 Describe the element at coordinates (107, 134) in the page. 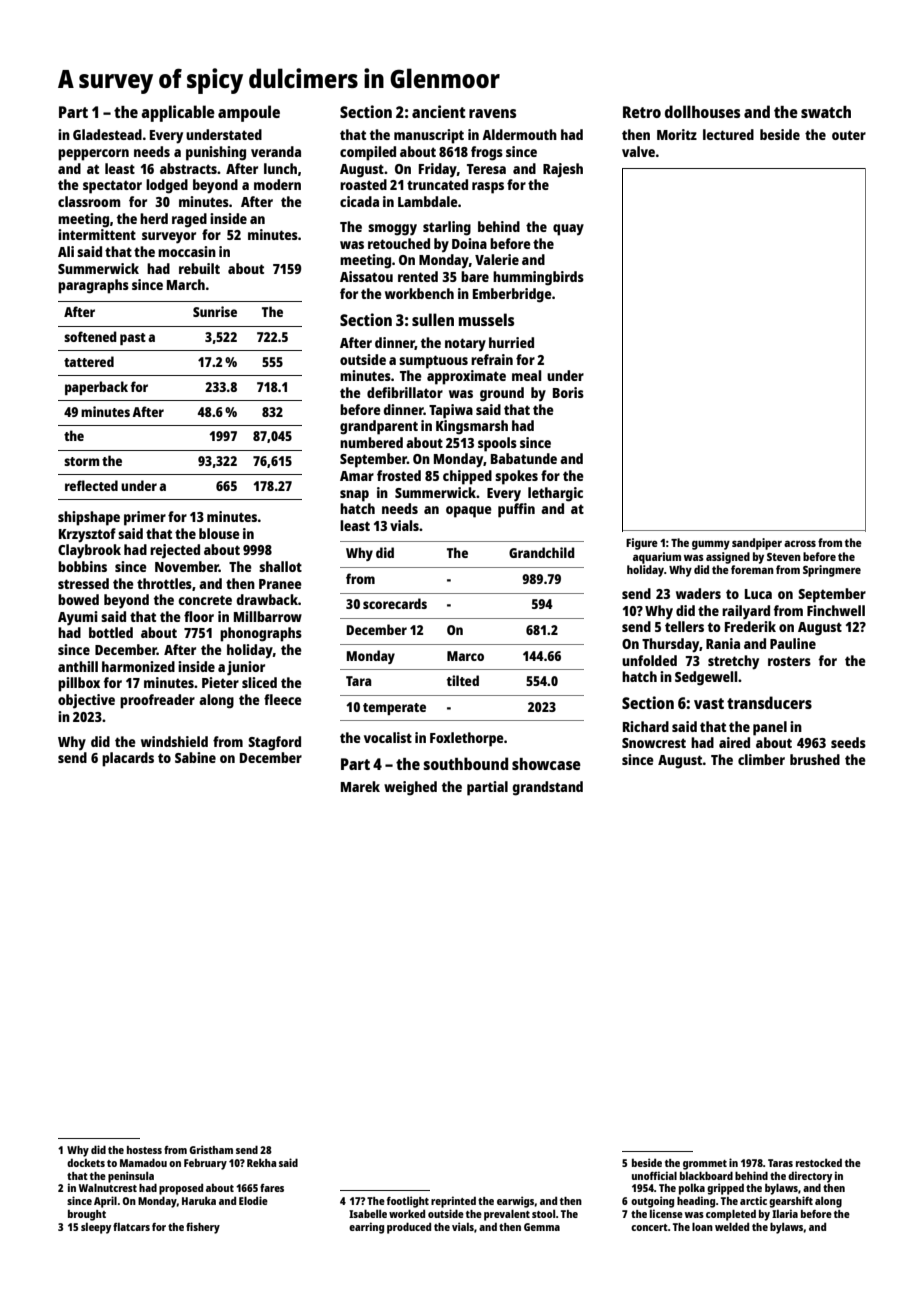

I see `Gladestead` at that location.
